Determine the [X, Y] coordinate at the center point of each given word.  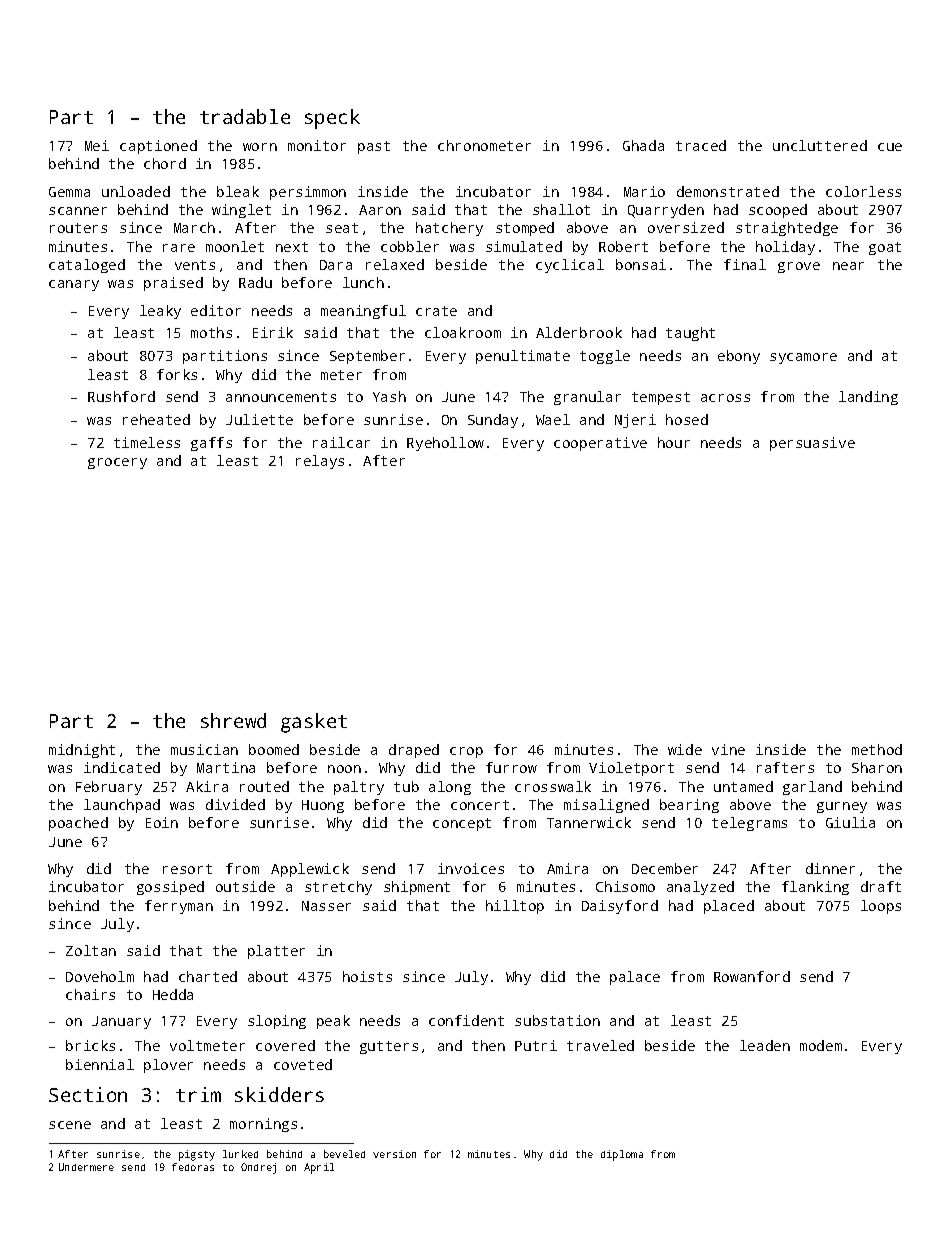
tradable [245, 116]
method [877, 749]
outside [245, 886]
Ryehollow [445, 444]
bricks [90, 1045]
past [374, 147]
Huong [323, 806]
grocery [117, 463]
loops [881, 907]
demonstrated [728, 191]
